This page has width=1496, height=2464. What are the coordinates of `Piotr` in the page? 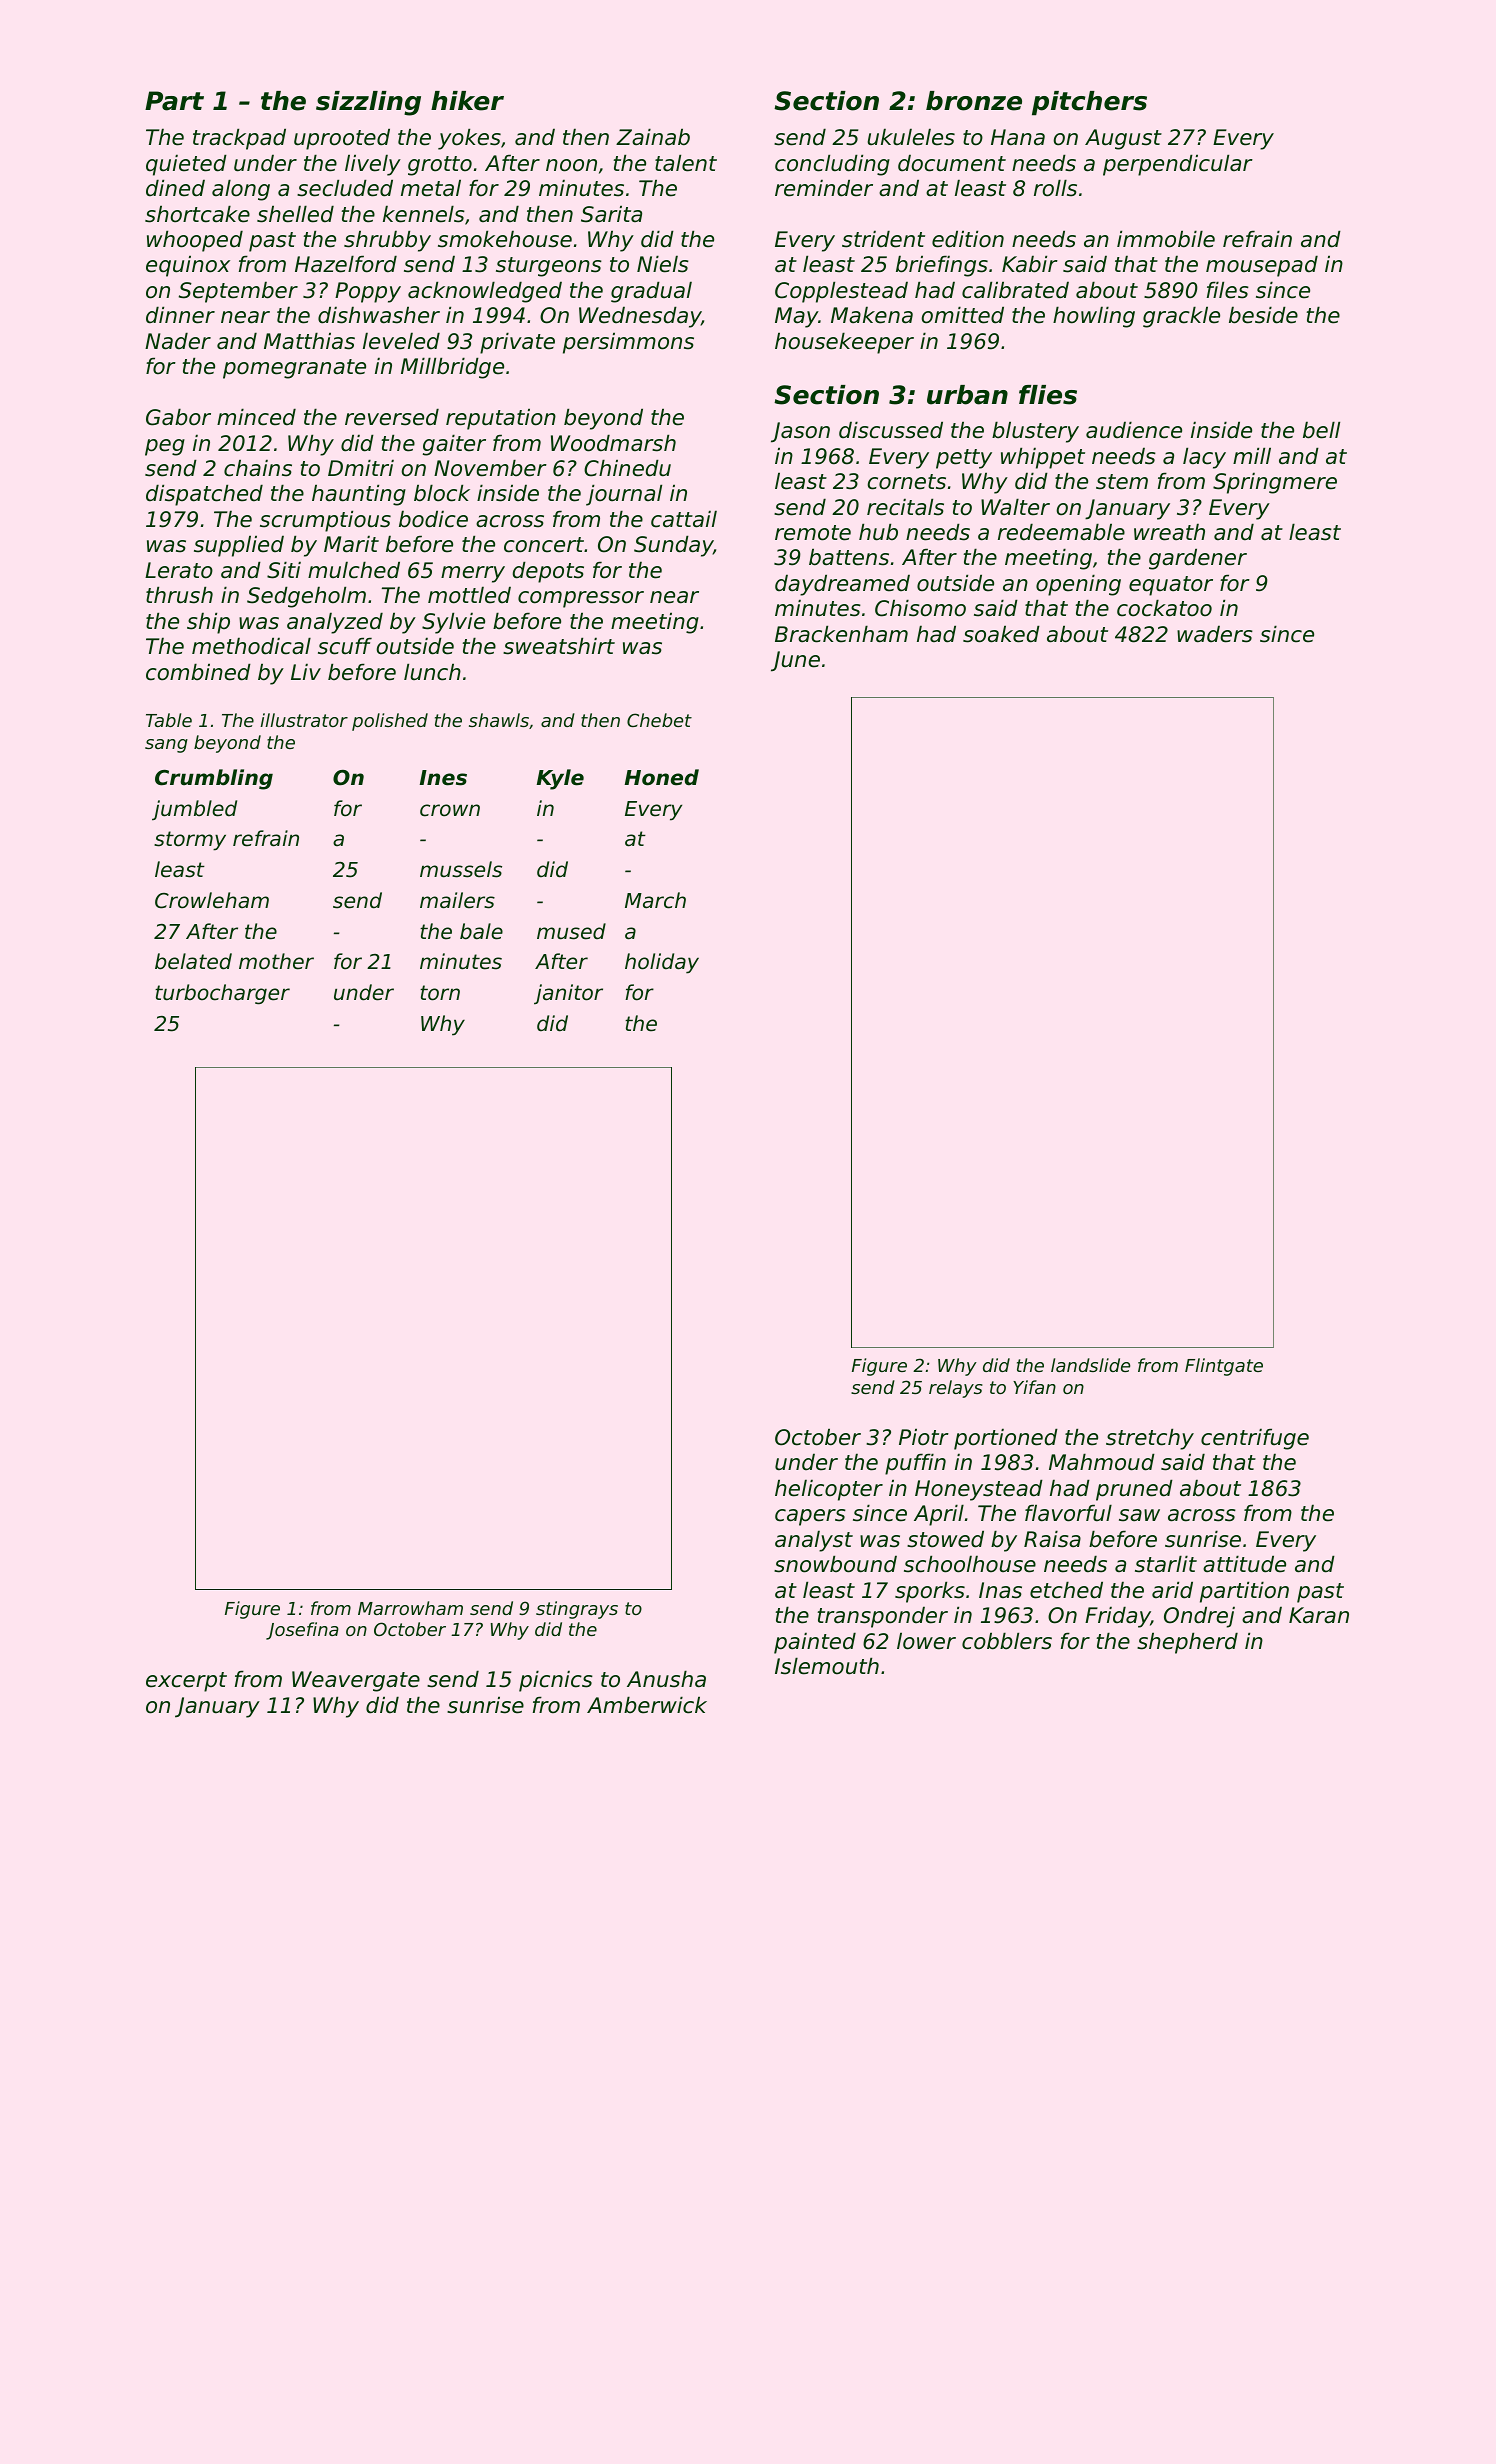 It's located at (924, 1437).
